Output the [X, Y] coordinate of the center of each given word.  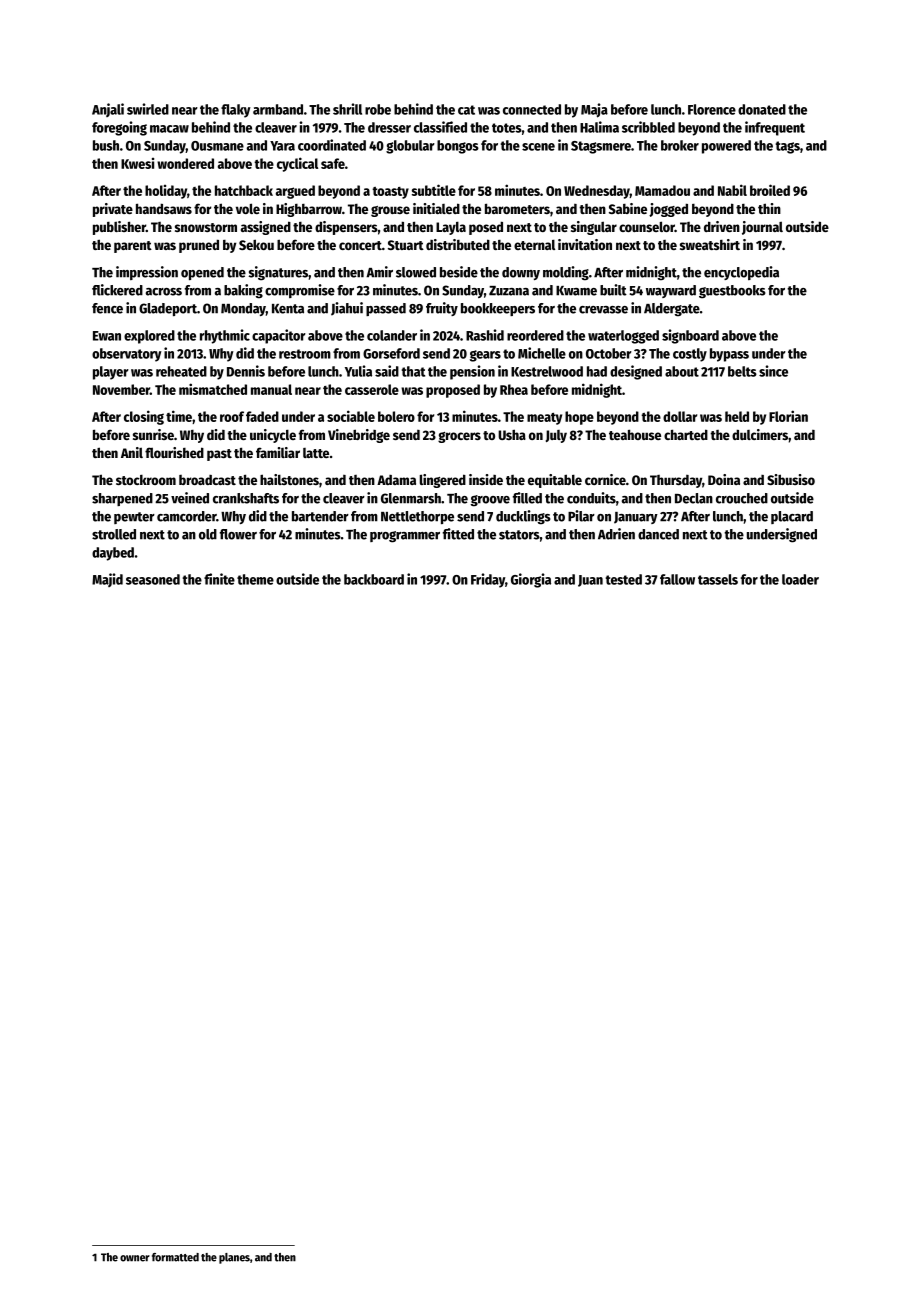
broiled [770, 190]
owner [135, 1258]
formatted [175, 1257]
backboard [374, 579]
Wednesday [597, 192]
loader [800, 579]
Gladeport [168, 309]
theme [255, 579]
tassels [718, 579]
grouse [390, 211]
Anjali [108, 110]
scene [538, 147]
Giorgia [531, 580]
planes [234, 1258]
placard [792, 517]
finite [219, 579]
